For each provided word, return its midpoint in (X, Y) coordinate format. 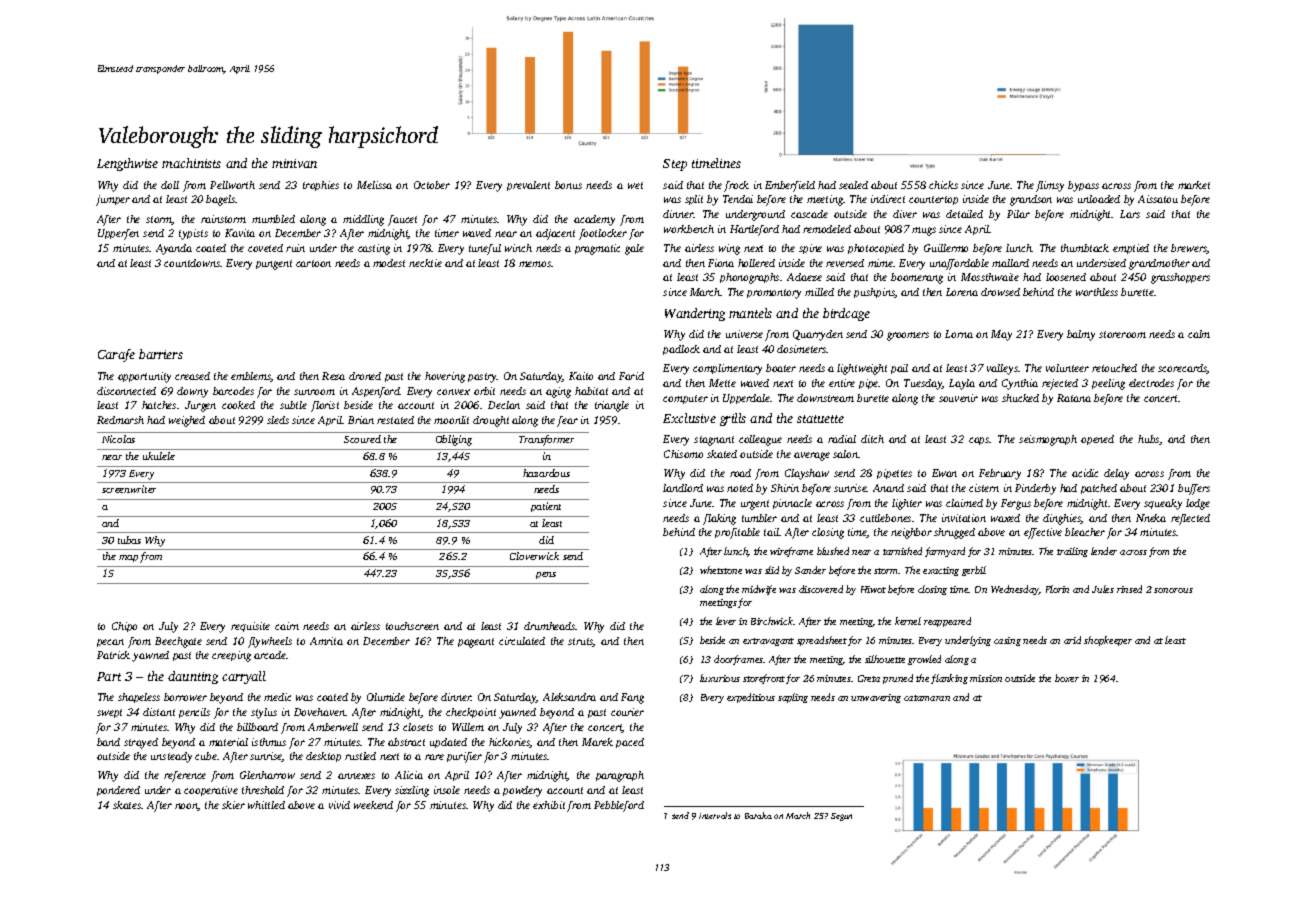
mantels (750, 313)
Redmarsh (120, 420)
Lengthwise (127, 164)
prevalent (528, 186)
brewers (1189, 249)
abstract (406, 742)
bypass (1083, 186)
